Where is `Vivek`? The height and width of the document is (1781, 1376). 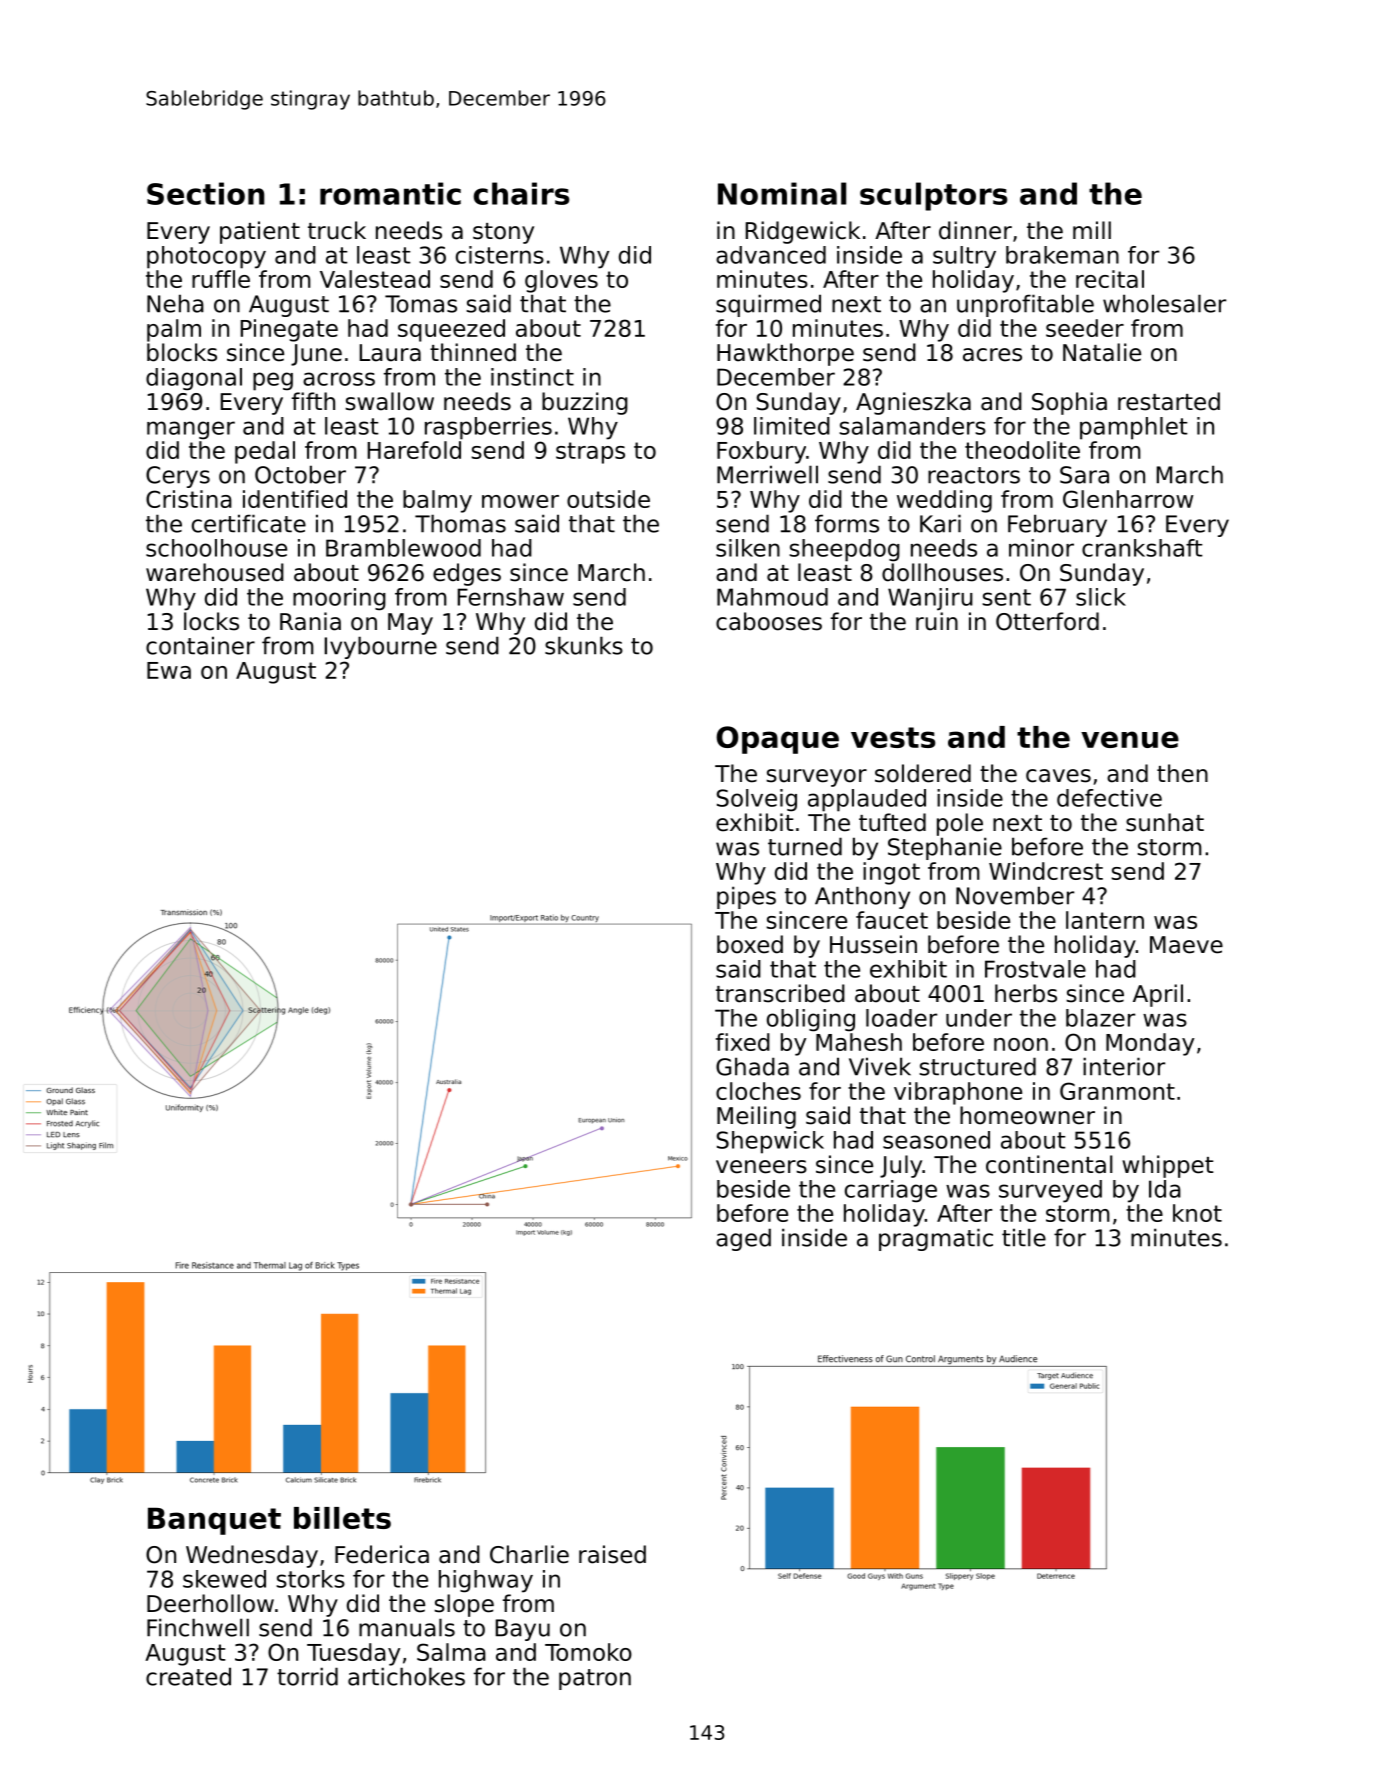 Vivek is located at coordinates (880, 1066).
